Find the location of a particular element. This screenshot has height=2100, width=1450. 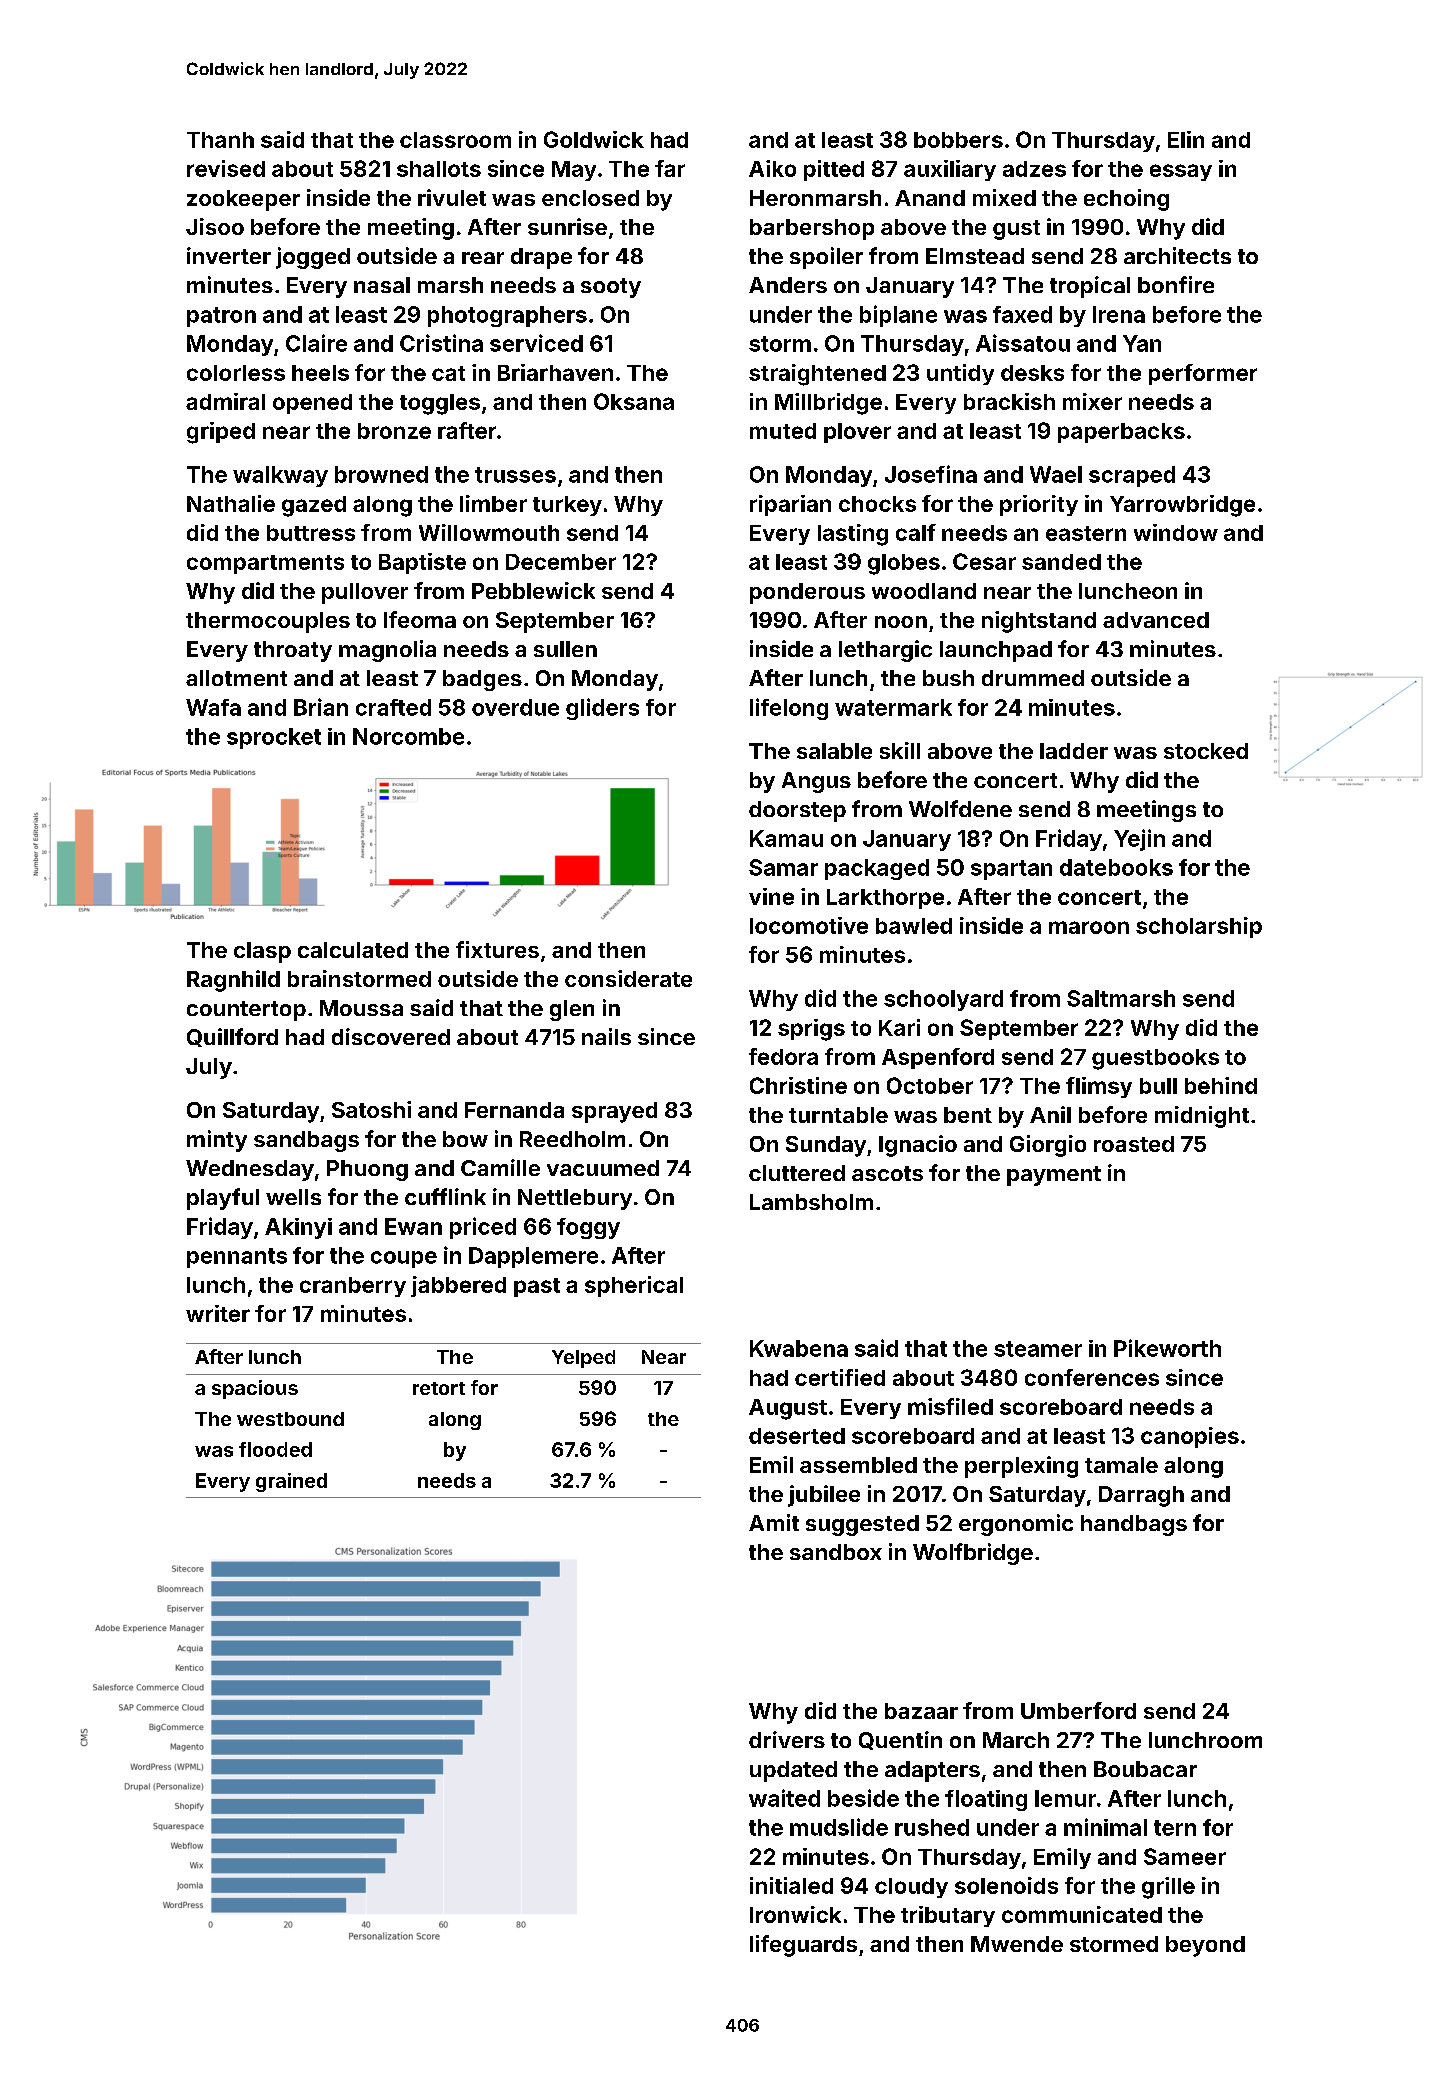

canopies is located at coordinates (1190, 1437).
